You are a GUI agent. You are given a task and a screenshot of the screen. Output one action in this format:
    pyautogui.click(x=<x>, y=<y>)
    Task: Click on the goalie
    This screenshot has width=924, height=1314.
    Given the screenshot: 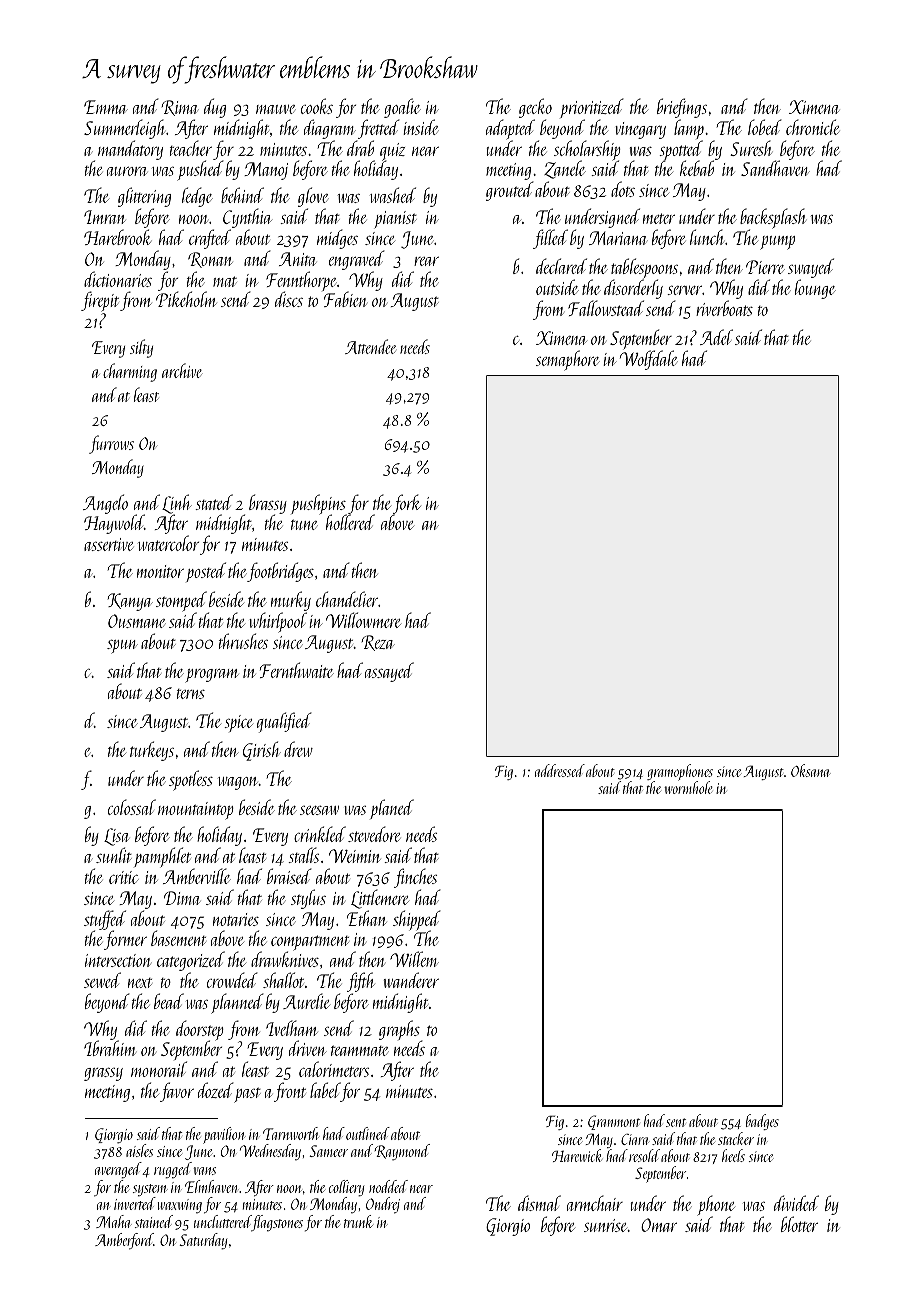 What is the action you would take?
    pyautogui.click(x=402, y=108)
